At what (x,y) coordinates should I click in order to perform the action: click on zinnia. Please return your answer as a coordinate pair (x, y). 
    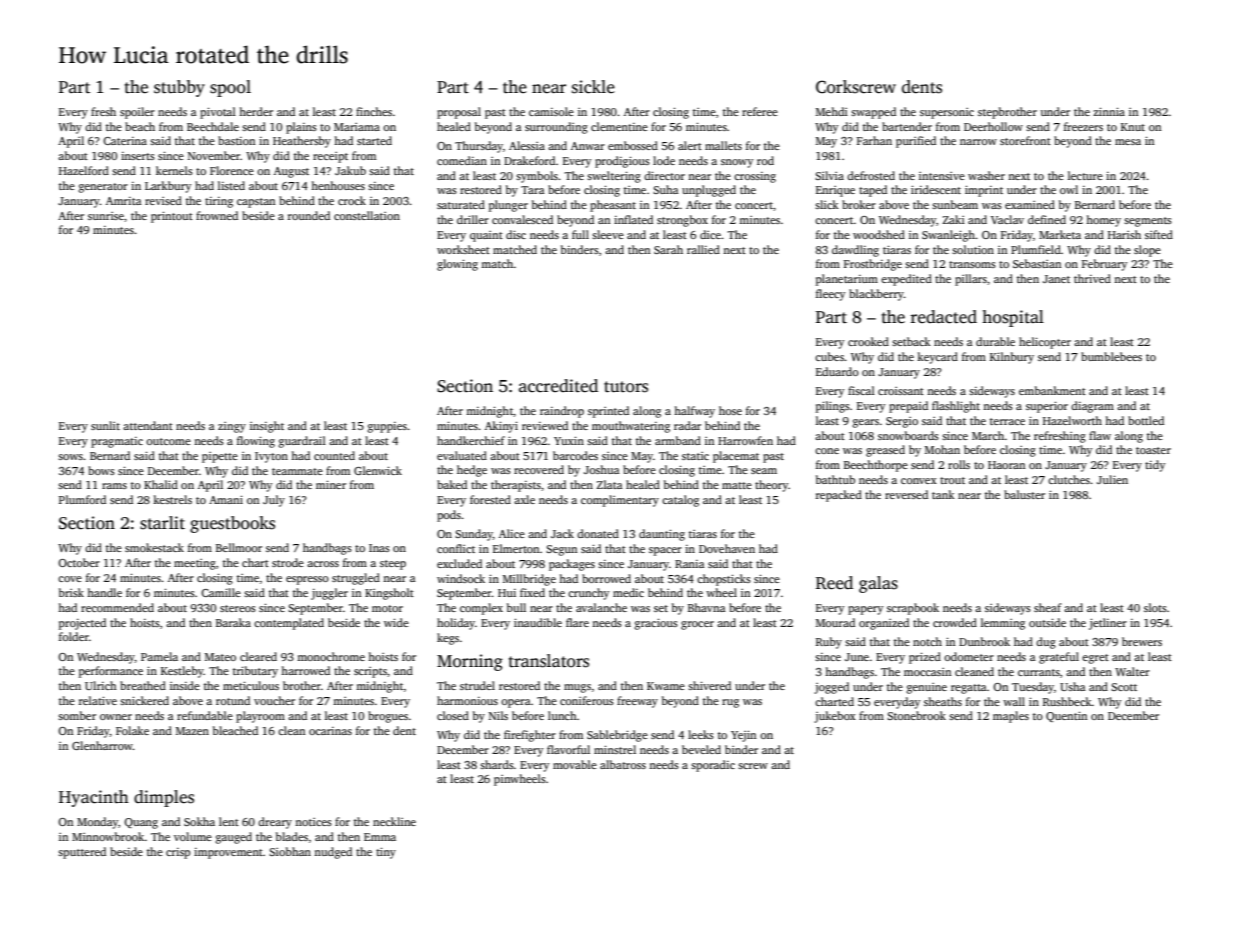
    Looking at the image, I should click on (1109, 111).
